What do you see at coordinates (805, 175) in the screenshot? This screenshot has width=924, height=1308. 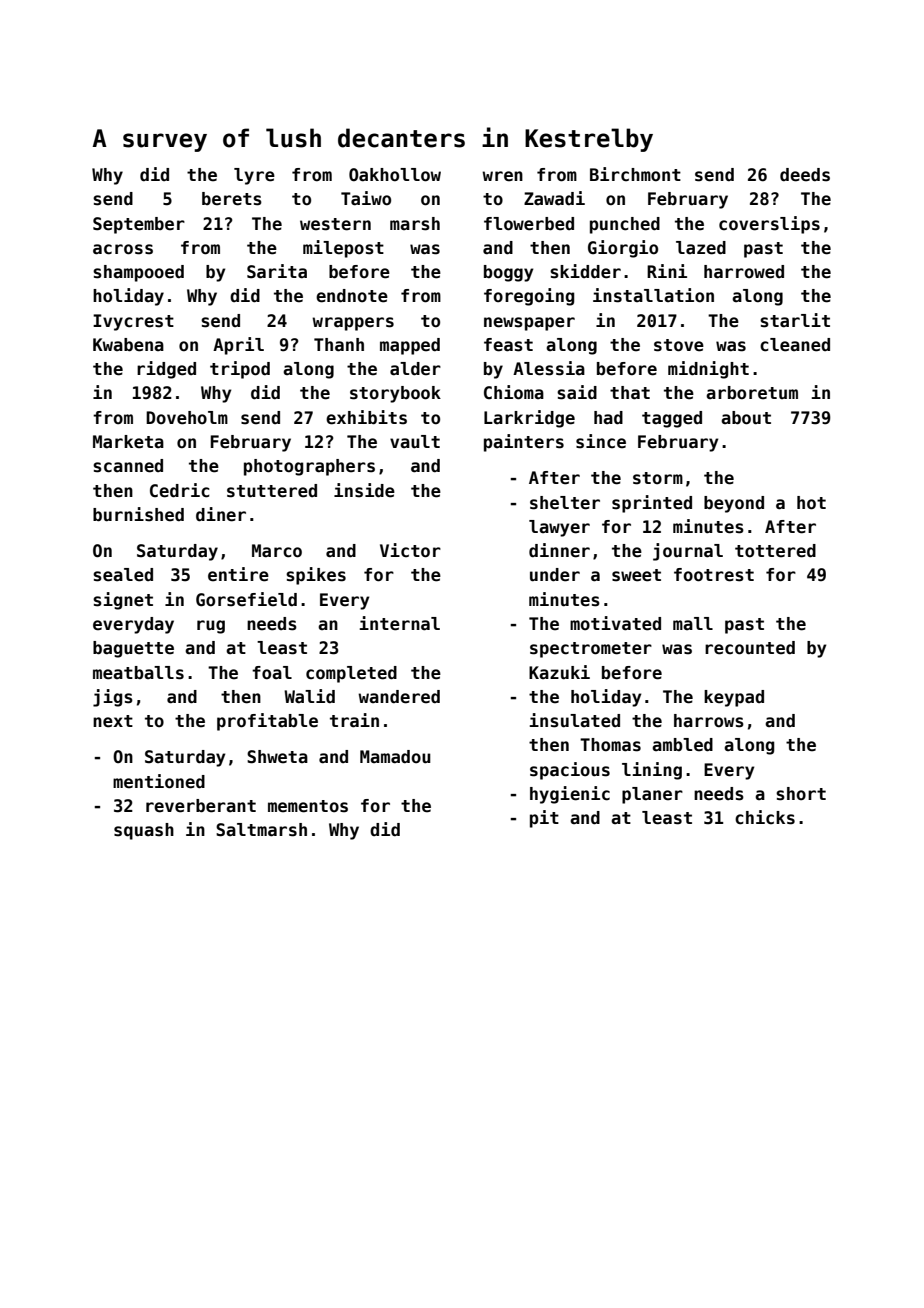 I see `deeds` at bounding box center [805, 175].
